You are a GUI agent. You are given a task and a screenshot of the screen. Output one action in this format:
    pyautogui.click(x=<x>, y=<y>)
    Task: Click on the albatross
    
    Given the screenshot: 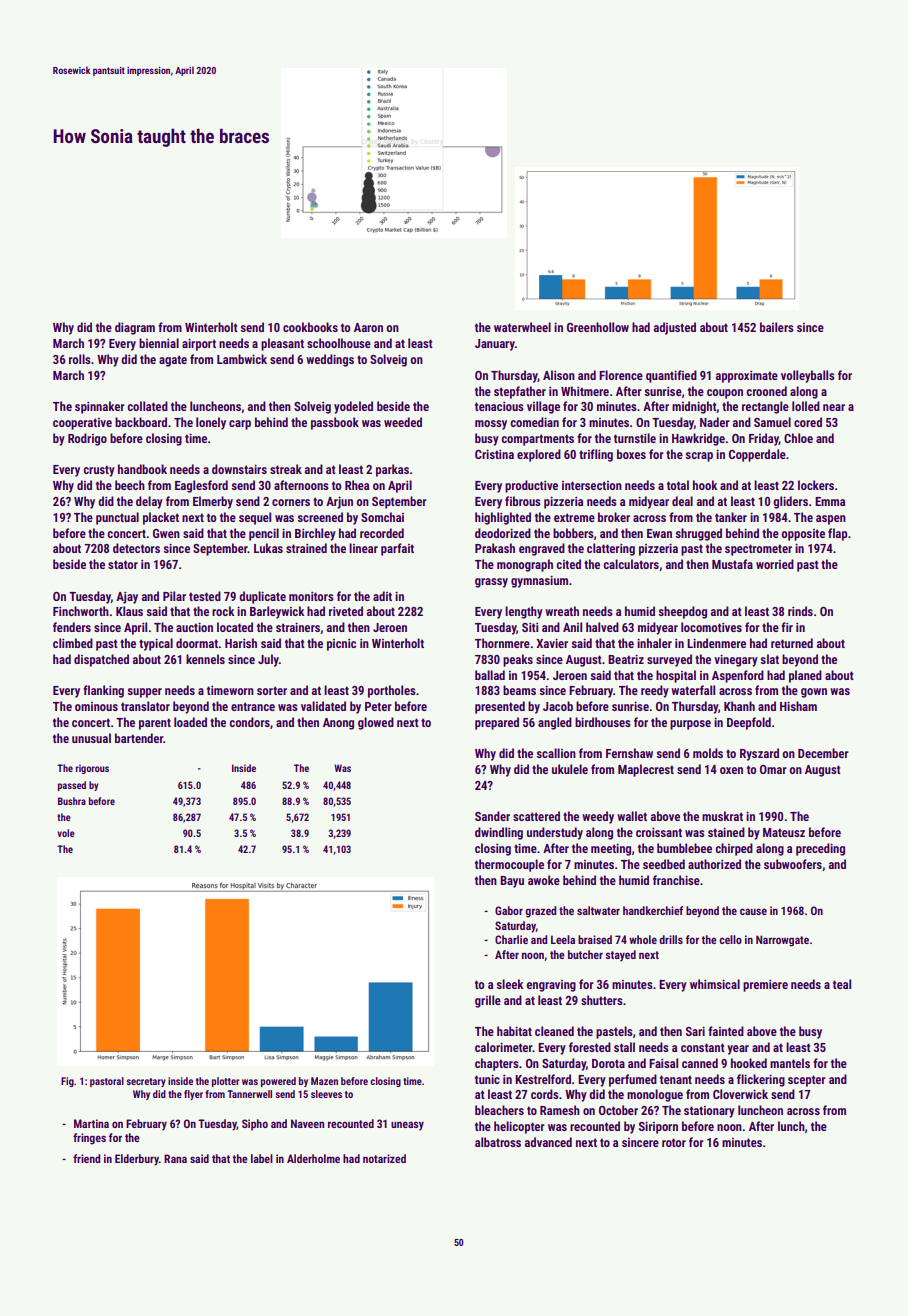 What is the action you would take?
    pyautogui.click(x=498, y=1142)
